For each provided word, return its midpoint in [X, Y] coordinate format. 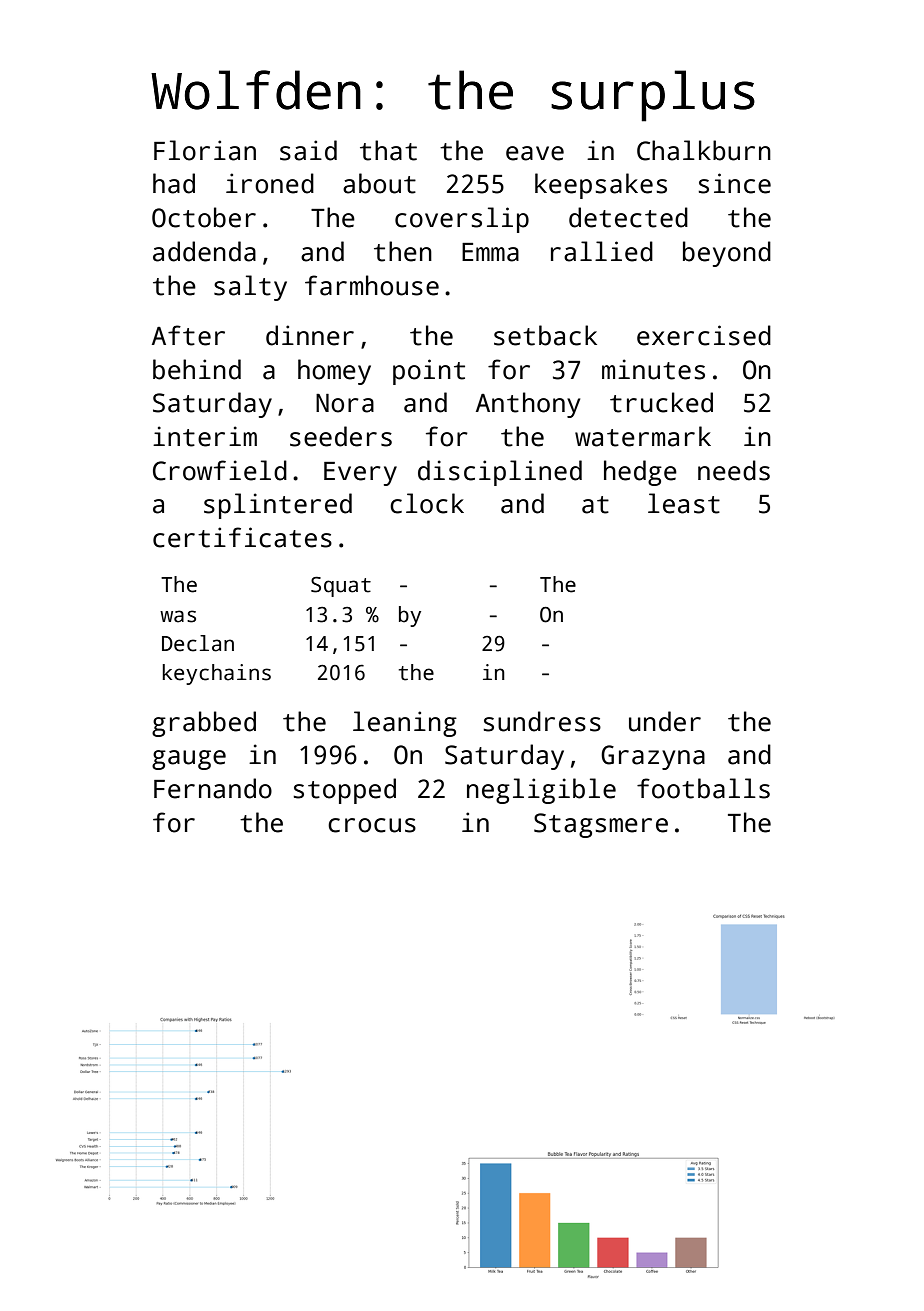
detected [628, 217]
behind [197, 369]
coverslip [462, 220]
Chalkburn [704, 150]
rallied [602, 251]
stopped [344, 791]
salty [250, 288]
